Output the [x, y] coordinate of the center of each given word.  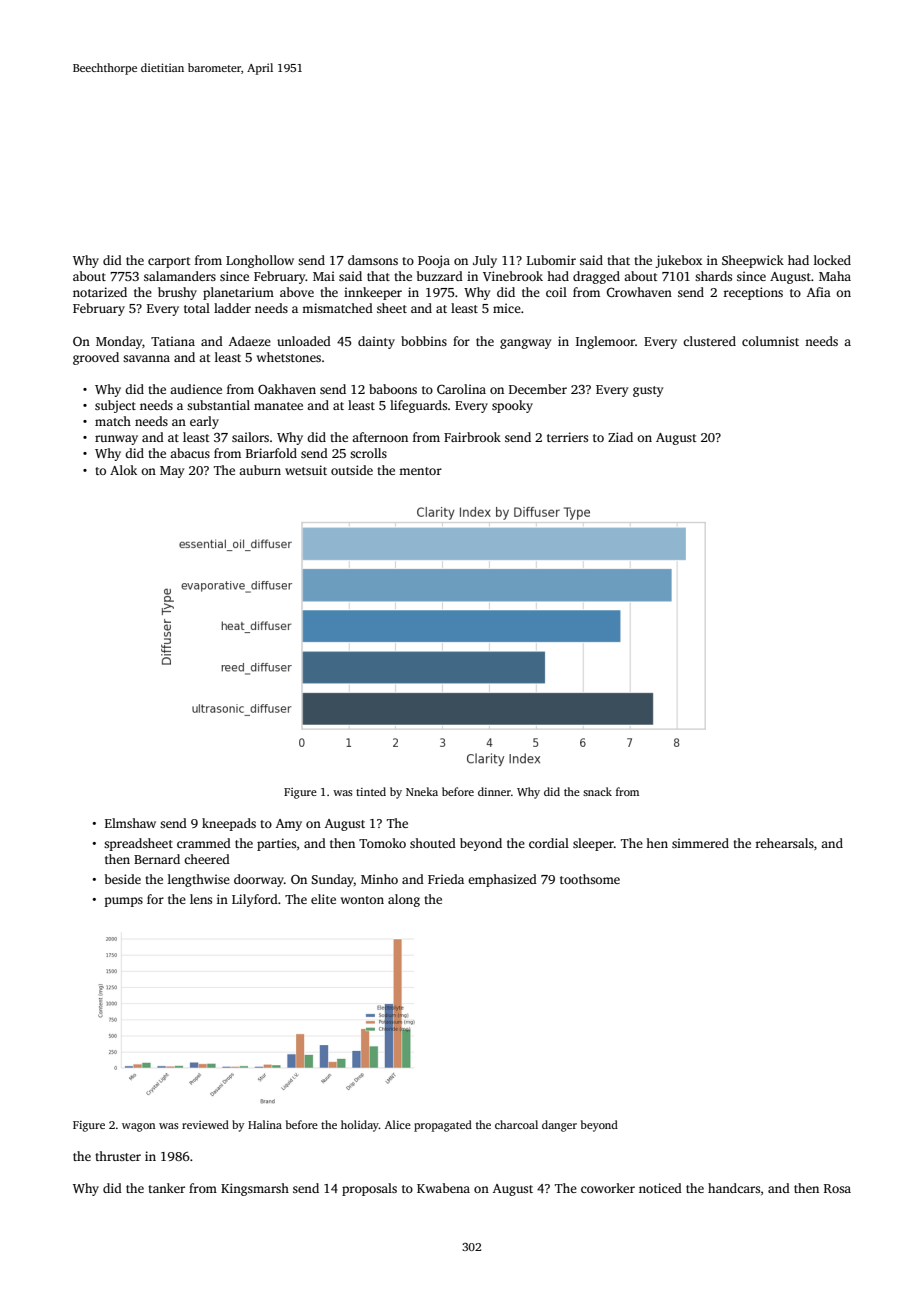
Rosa [837, 1188]
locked [832, 260]
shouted [433, 843]
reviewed [205, 1124]
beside [123, 879]
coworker [608, 1188]
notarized [100, 292]
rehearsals [784, 843]
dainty [376, 342]
